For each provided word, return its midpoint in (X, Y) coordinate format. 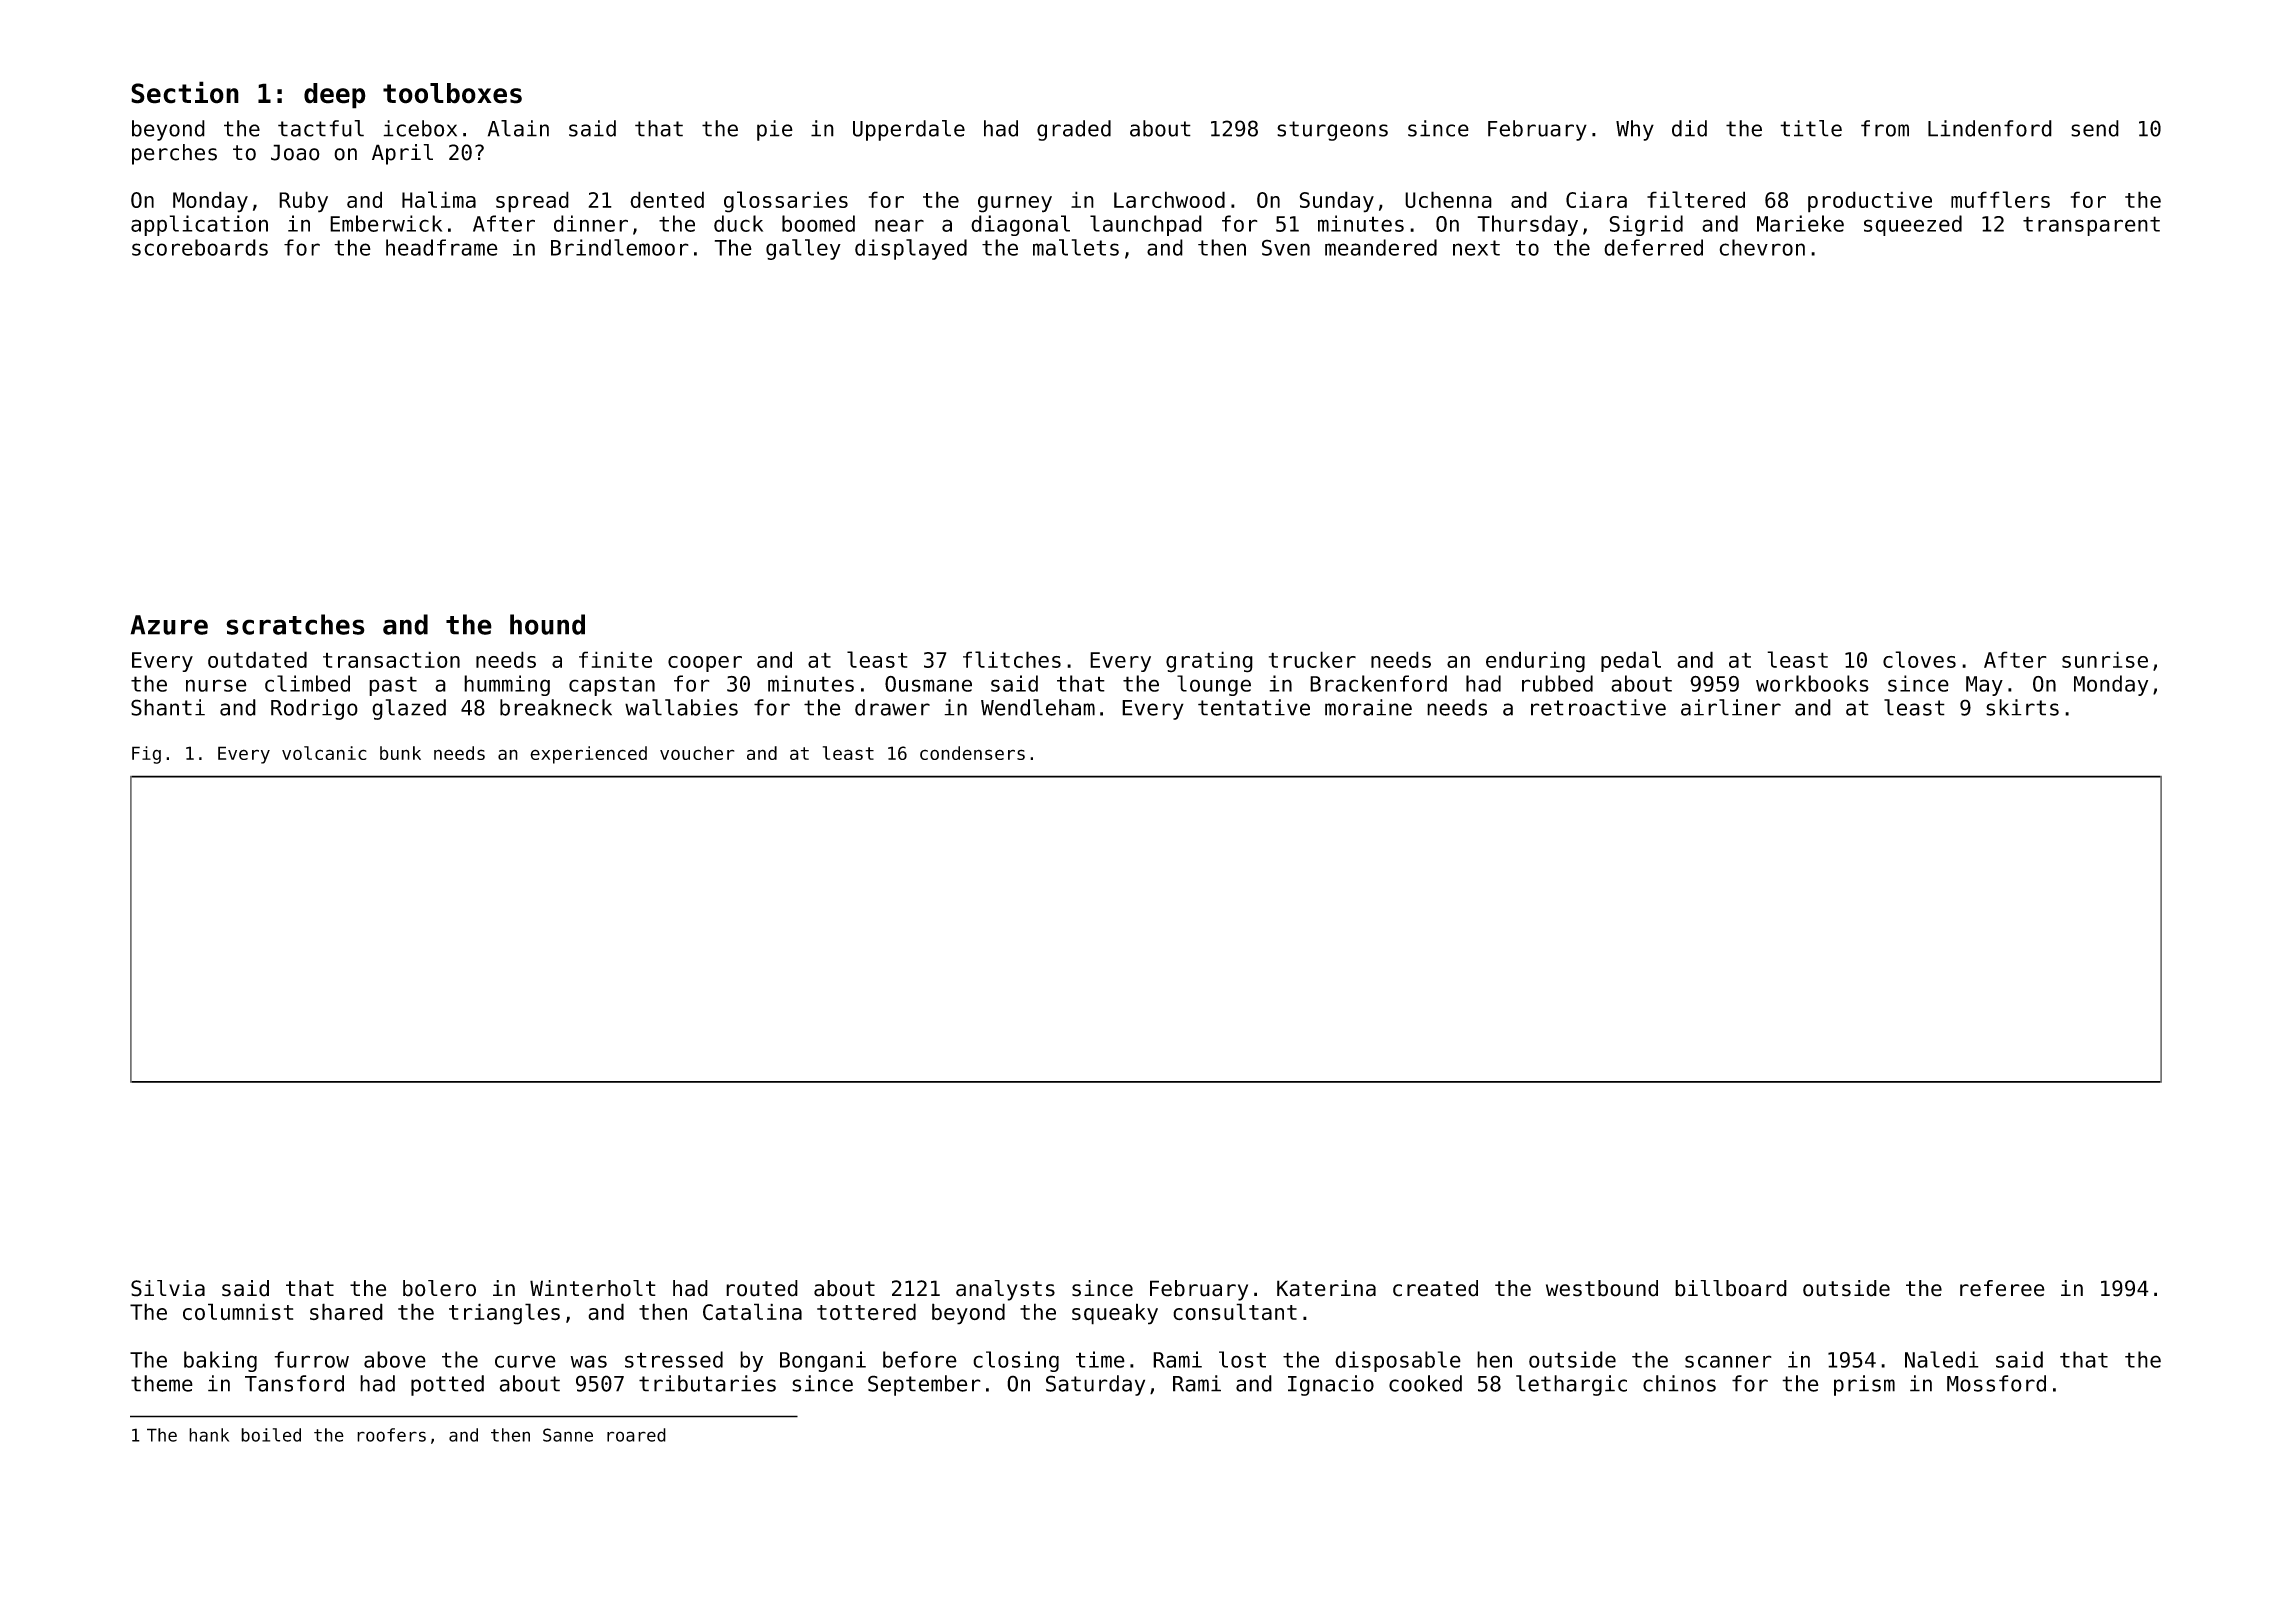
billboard (1731, 1288)
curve (525, 1361)
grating (1209, 662)
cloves (1919, 659)
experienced (588, 755)
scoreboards (200, 247)
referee (2002, 1288)
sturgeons (1332, 131)
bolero (439, 1288)
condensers (972, 753)
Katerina (1326, 1288)
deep (335, 96)
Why (1635, 130)
